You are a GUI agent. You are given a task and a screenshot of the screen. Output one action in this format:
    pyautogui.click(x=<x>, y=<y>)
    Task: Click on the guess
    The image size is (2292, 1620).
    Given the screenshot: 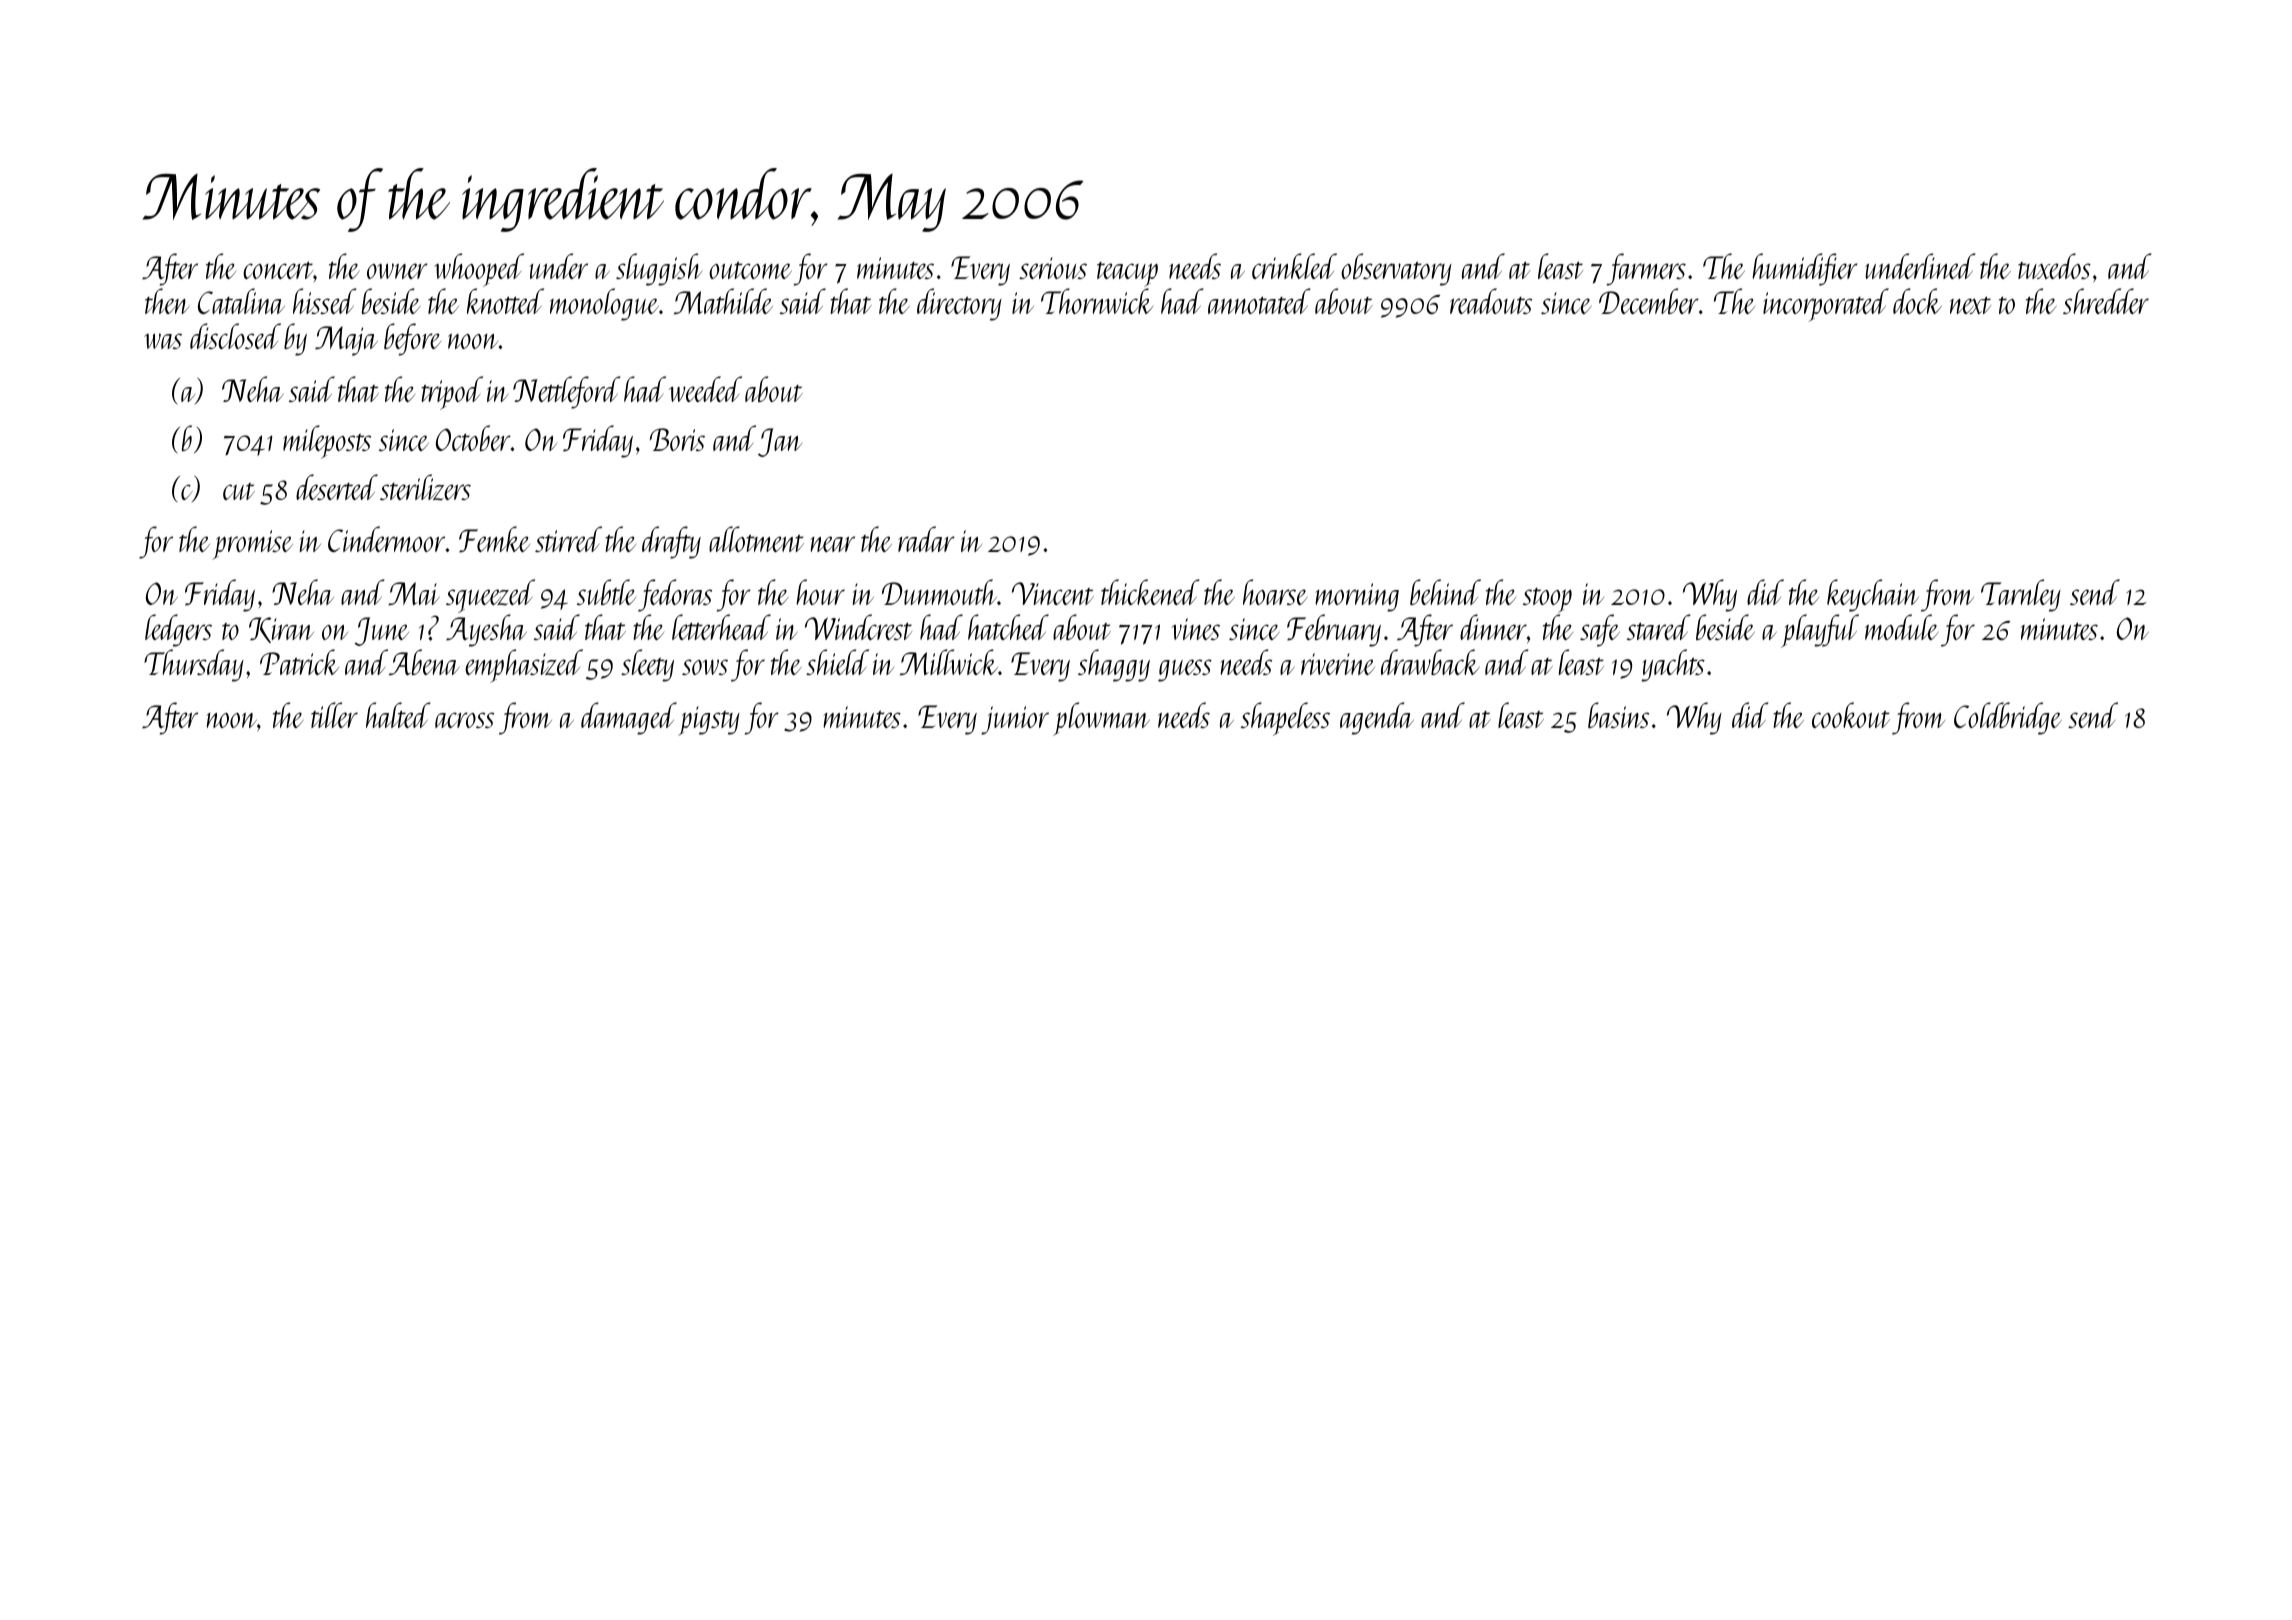 What is the action you would take?
    pyautogui.click(x=1185, y=670)
